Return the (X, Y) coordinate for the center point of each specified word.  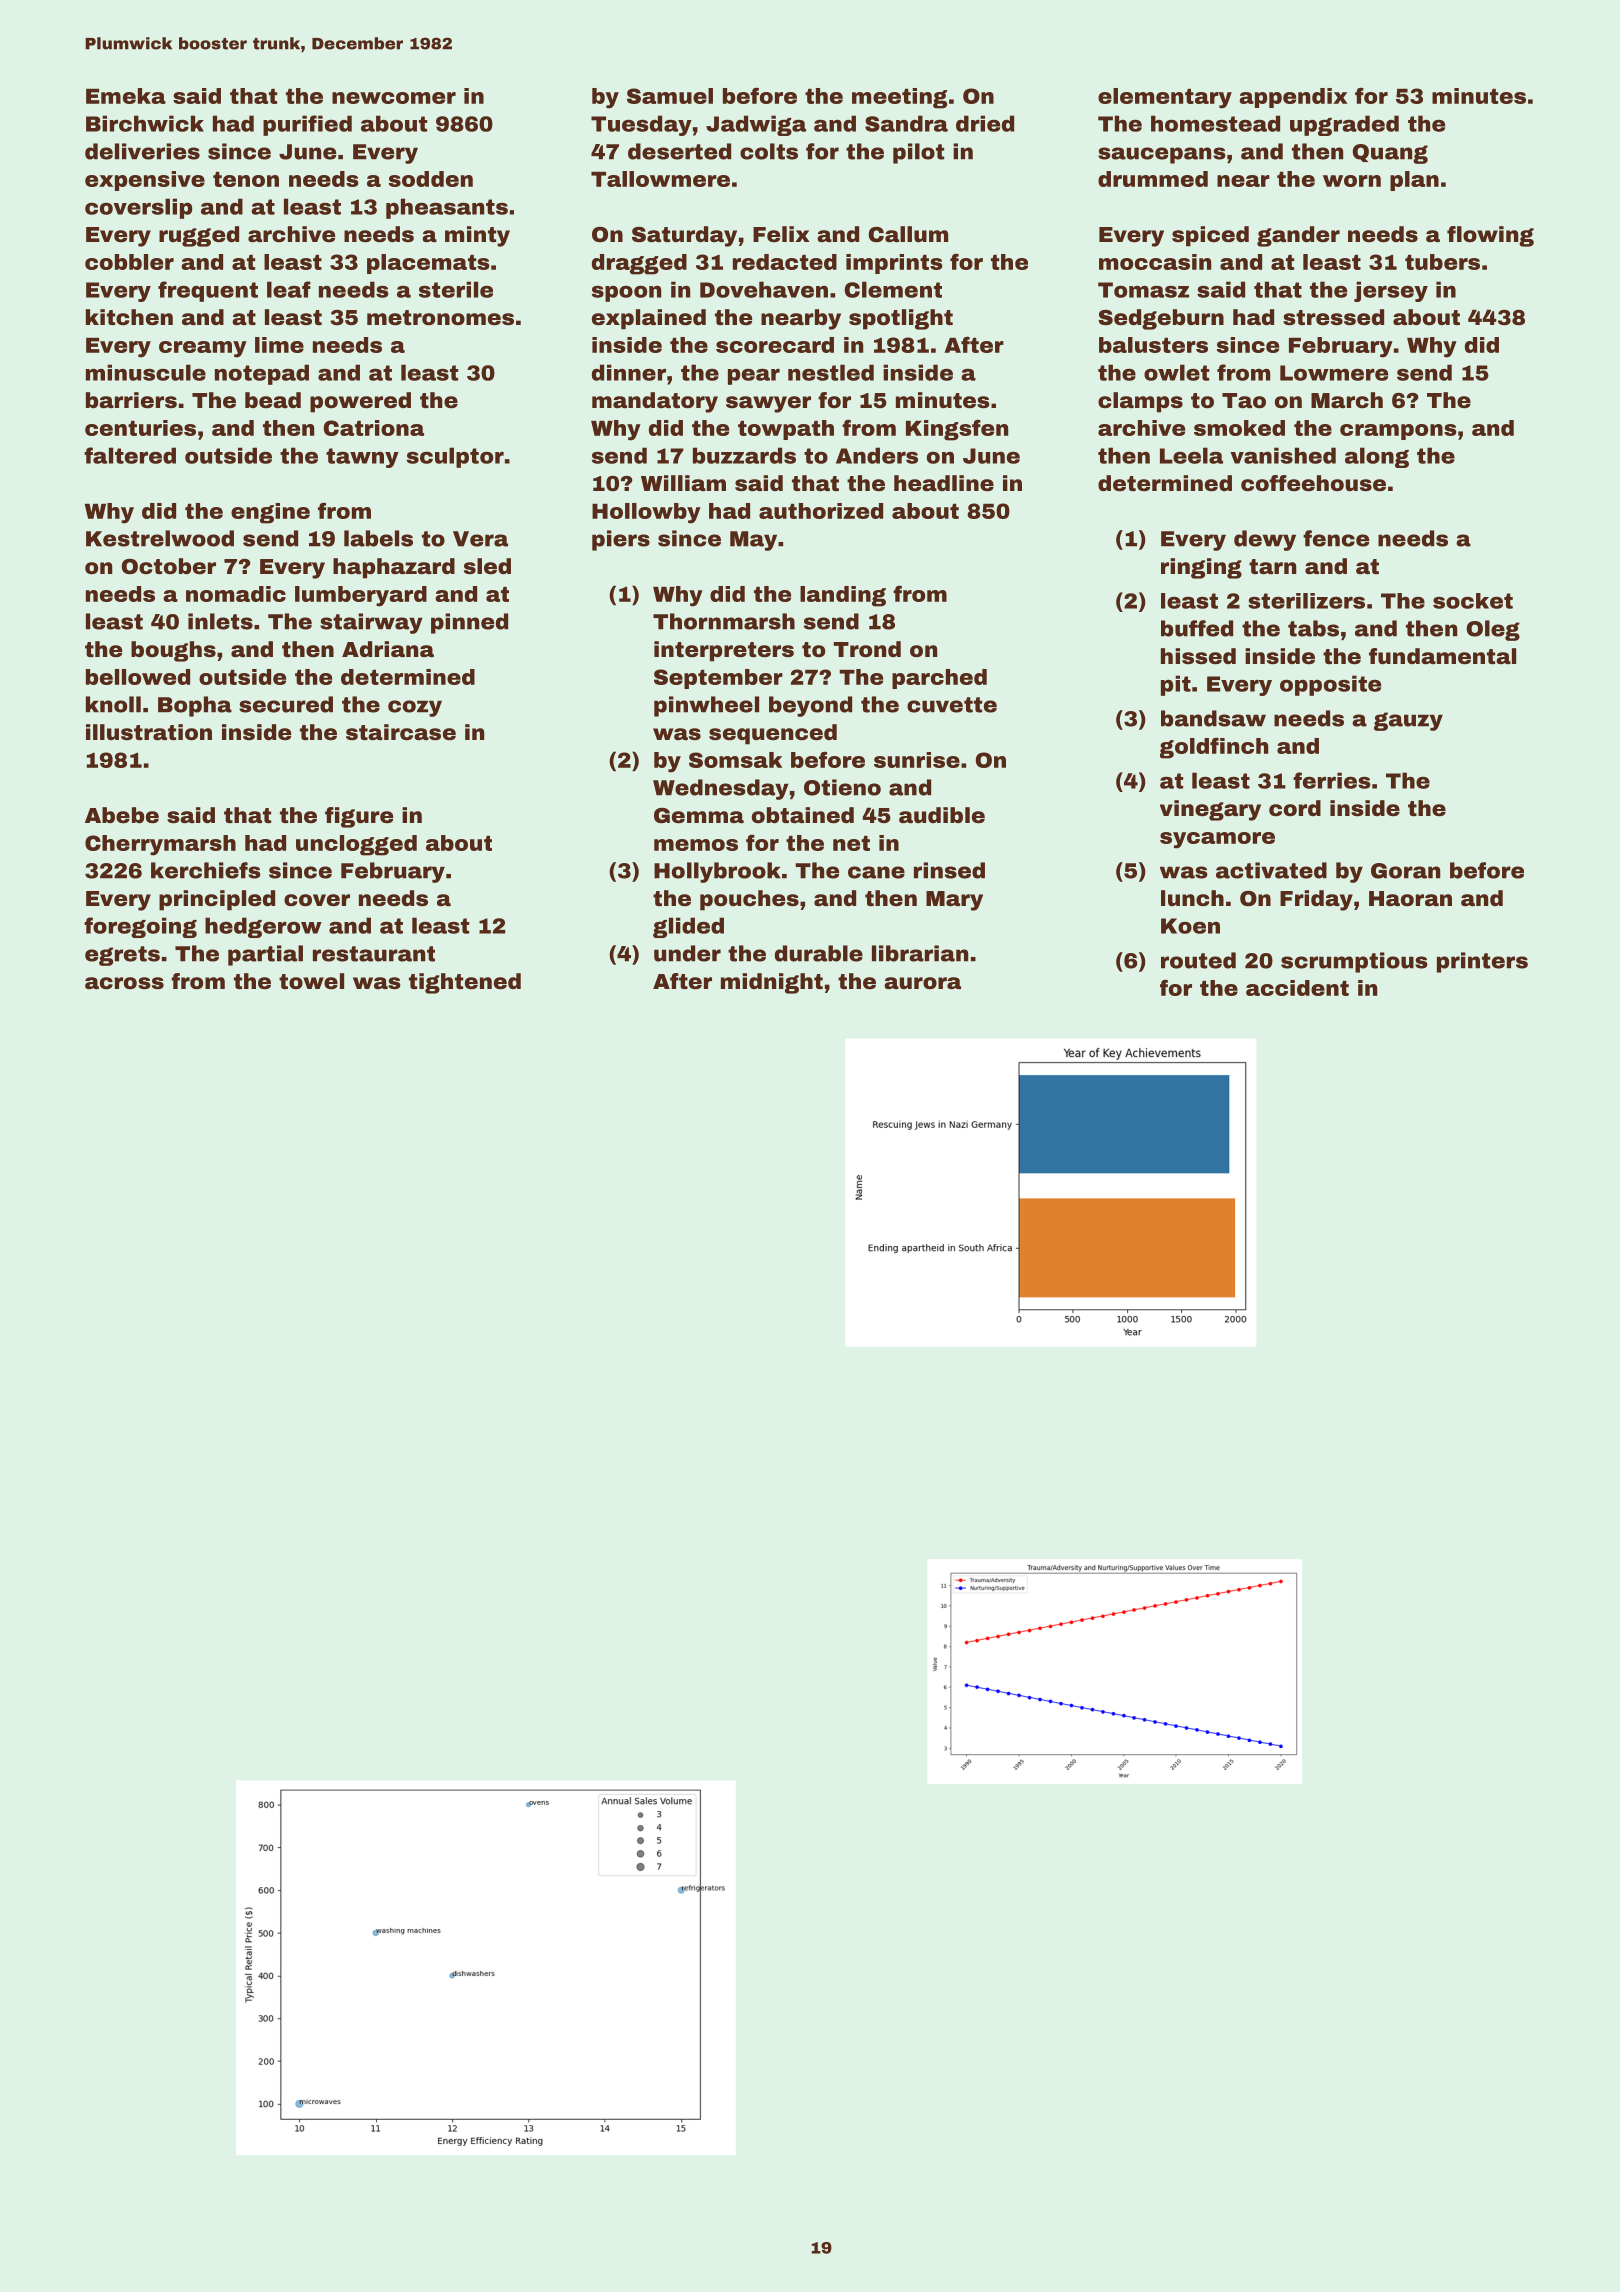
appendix (1293, 98)
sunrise (917, 760)
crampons (1398, 432)
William (683, 483)
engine (270, 513)
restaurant (374, 954)
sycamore (1217, 840)
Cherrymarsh (160, 845)
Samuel (670, 96)
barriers (131, 400)
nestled (831, 372)
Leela (1191, 455)
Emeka (126, 96)
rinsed (949, 870)
